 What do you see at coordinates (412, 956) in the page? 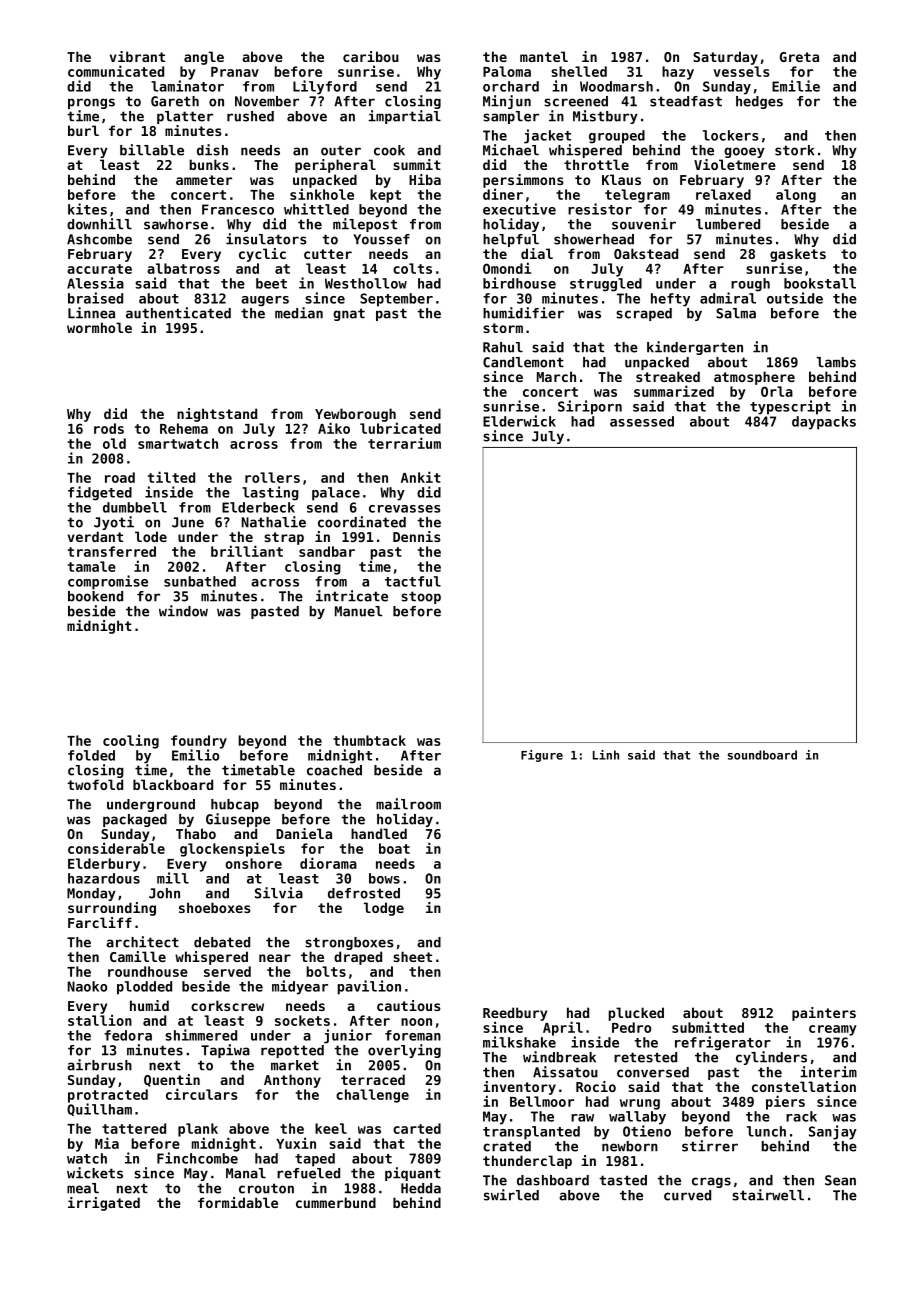
I see `sheet` at bounding box center [412, 956].
